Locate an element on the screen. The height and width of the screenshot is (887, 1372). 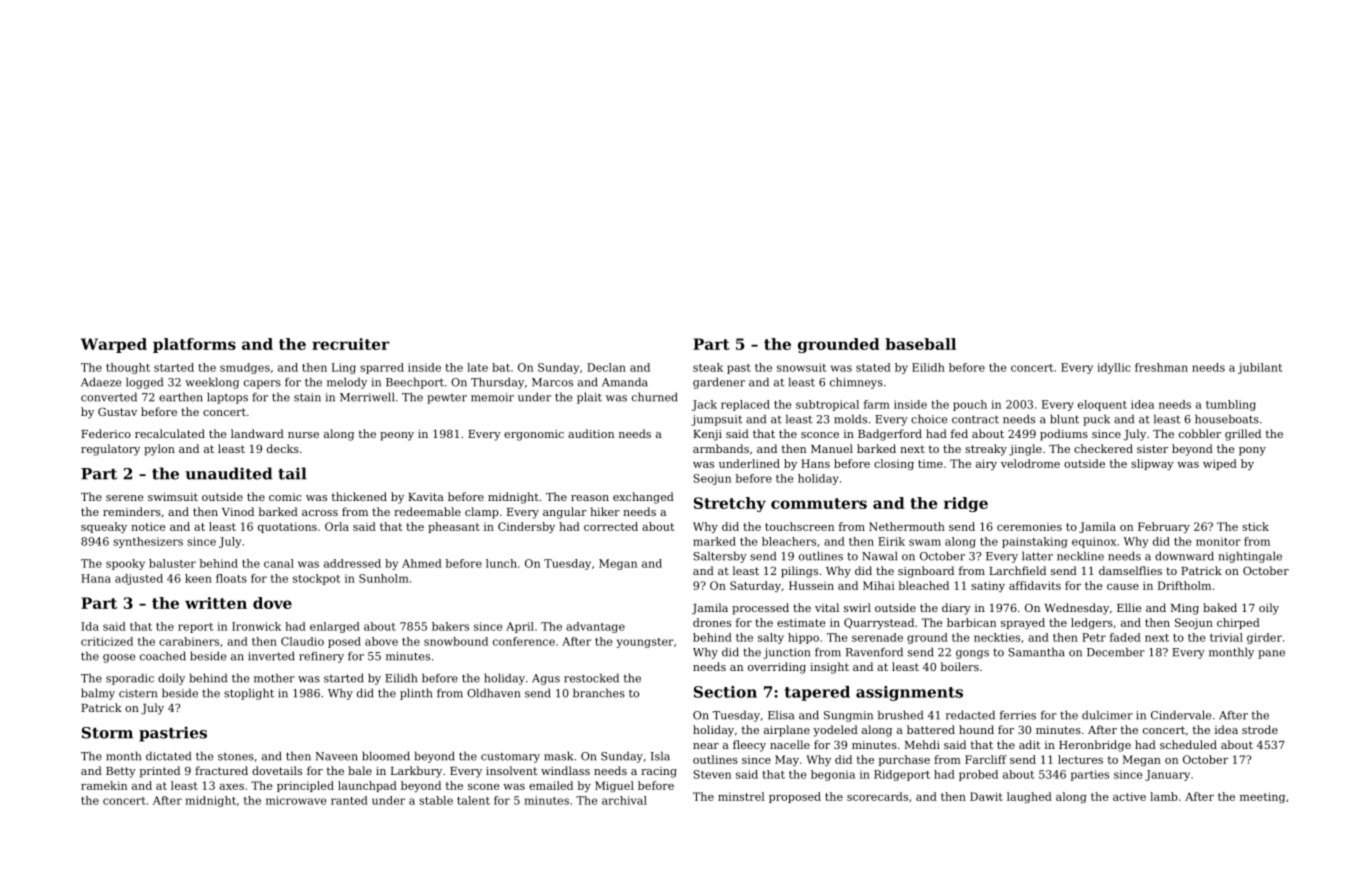
Kenji is located at coordinates (707, 435).
